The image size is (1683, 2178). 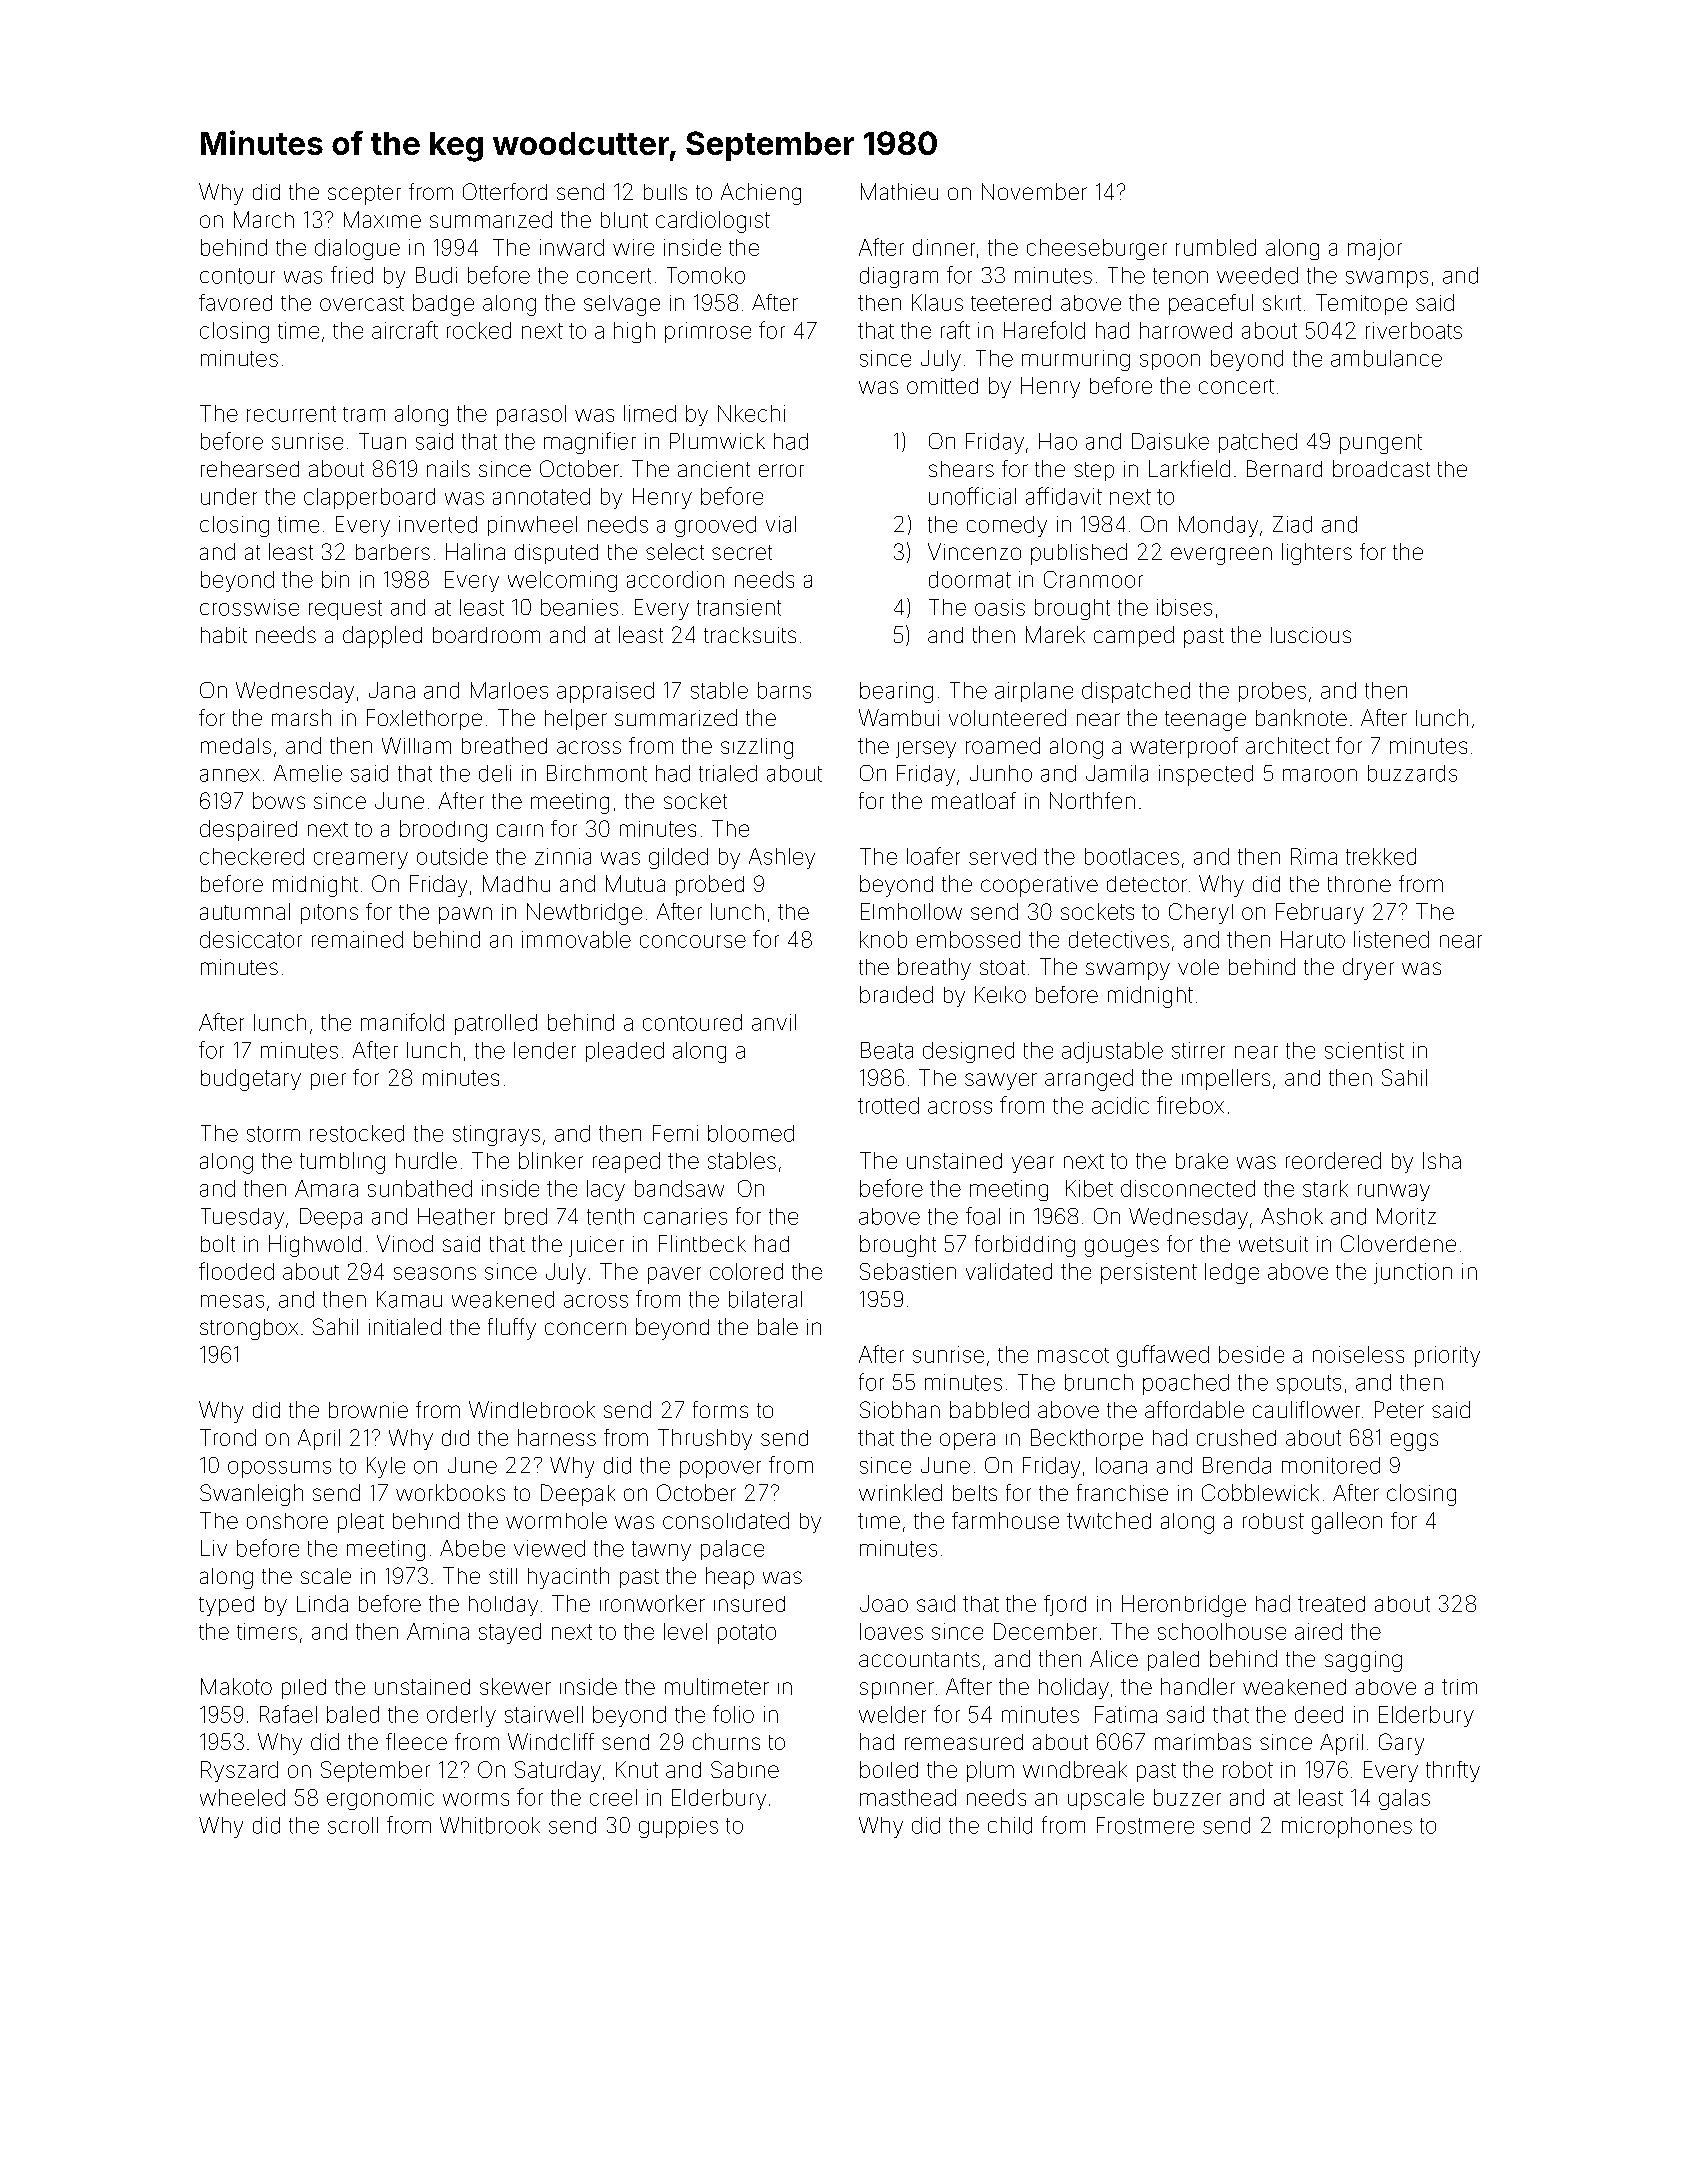 What do you see at coordinates (264, 219) in the screenshot?
I see `March` at bounding box center [264, 219].
